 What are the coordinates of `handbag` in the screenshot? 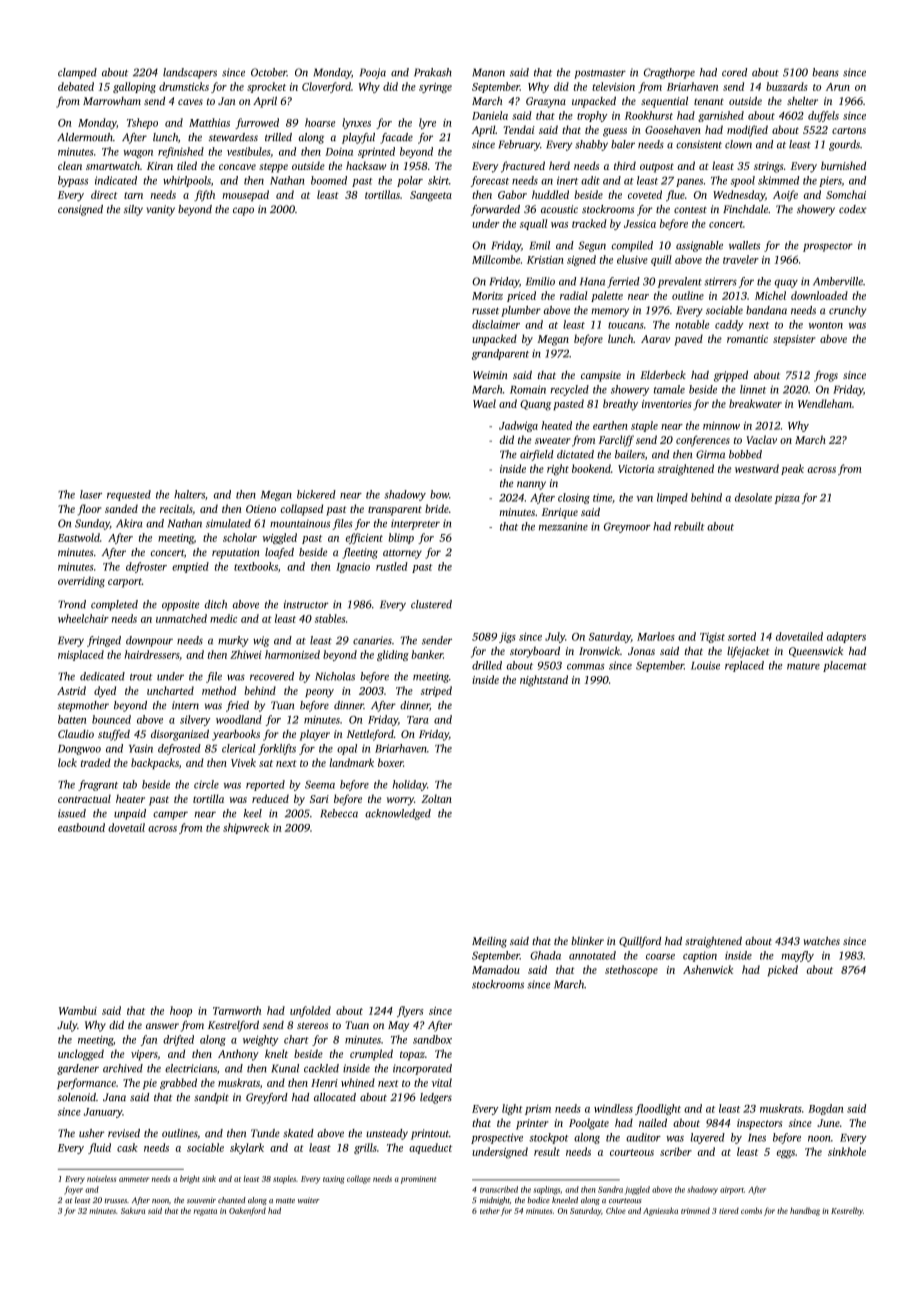 It's located at (805, 1211).
